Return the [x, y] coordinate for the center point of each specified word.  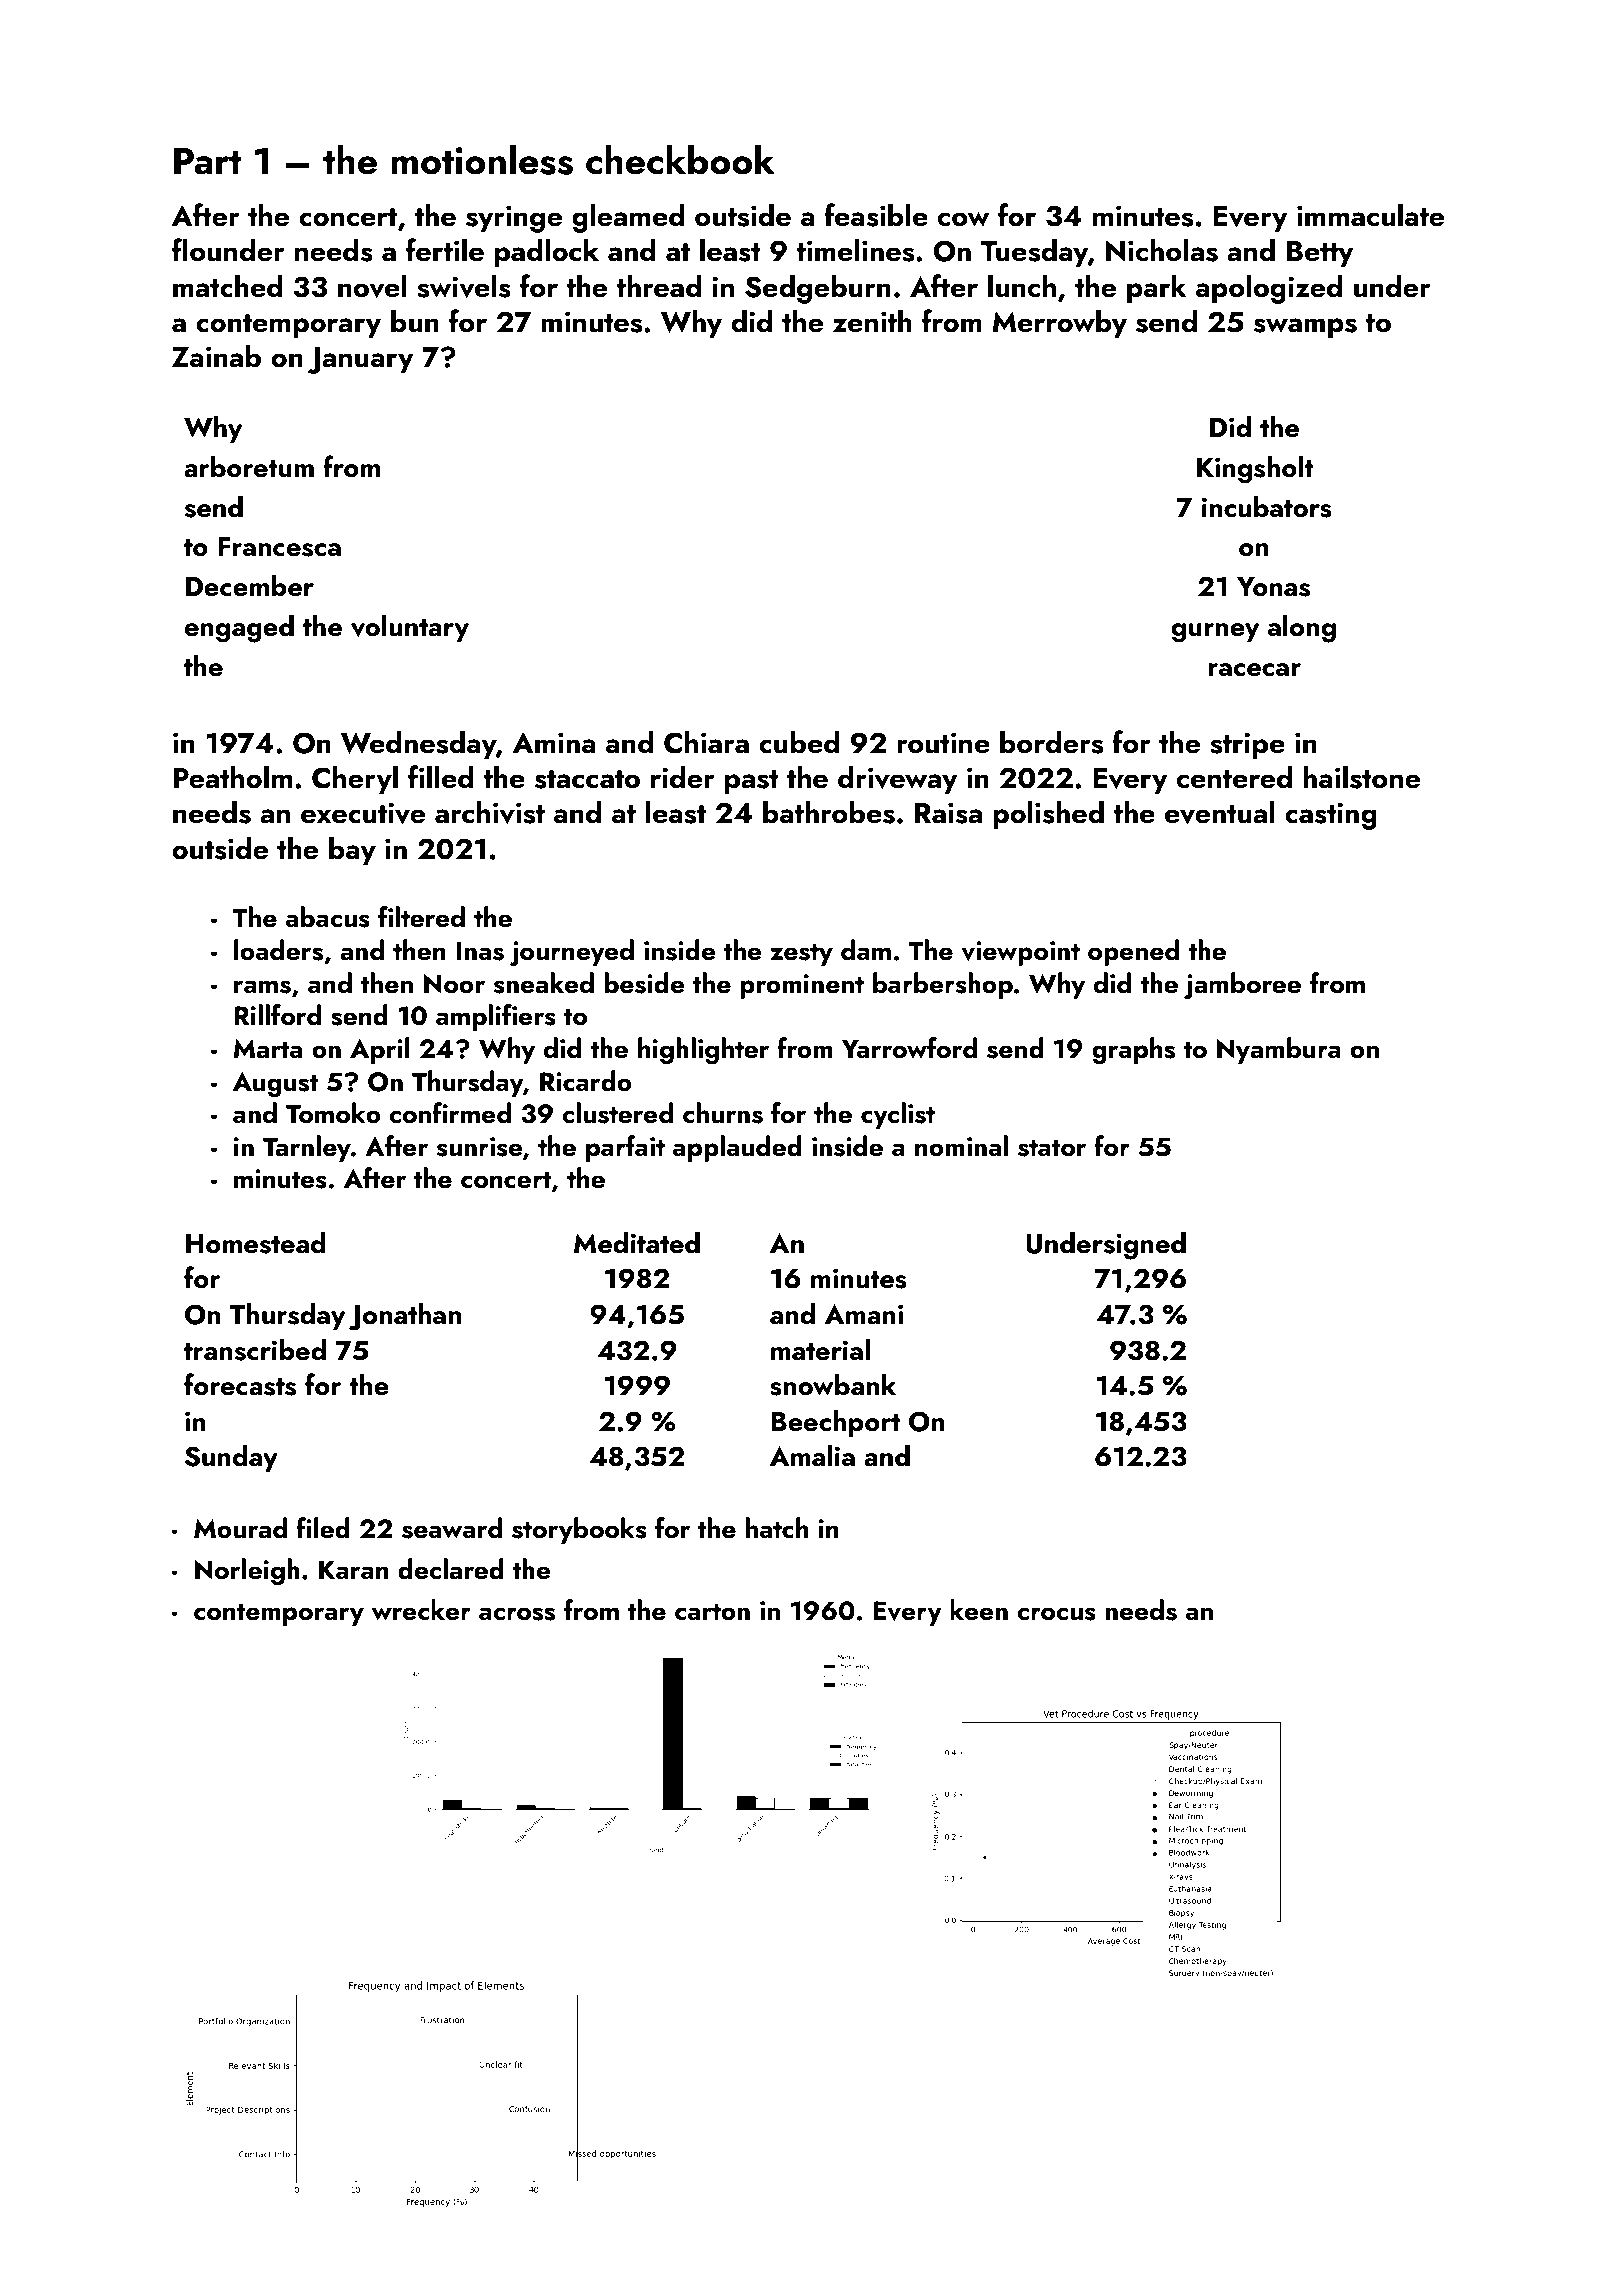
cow [964, 219]
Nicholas [1162, 250]
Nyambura [1279, 1050]
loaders [278, 950]
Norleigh [247, 1572]
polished [1048, 815]
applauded [737, 1148]
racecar [1254, 670]
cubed [799, 742]
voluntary [410, 628]
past [752, 782]
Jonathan [405, 1317]
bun [415, 321]
